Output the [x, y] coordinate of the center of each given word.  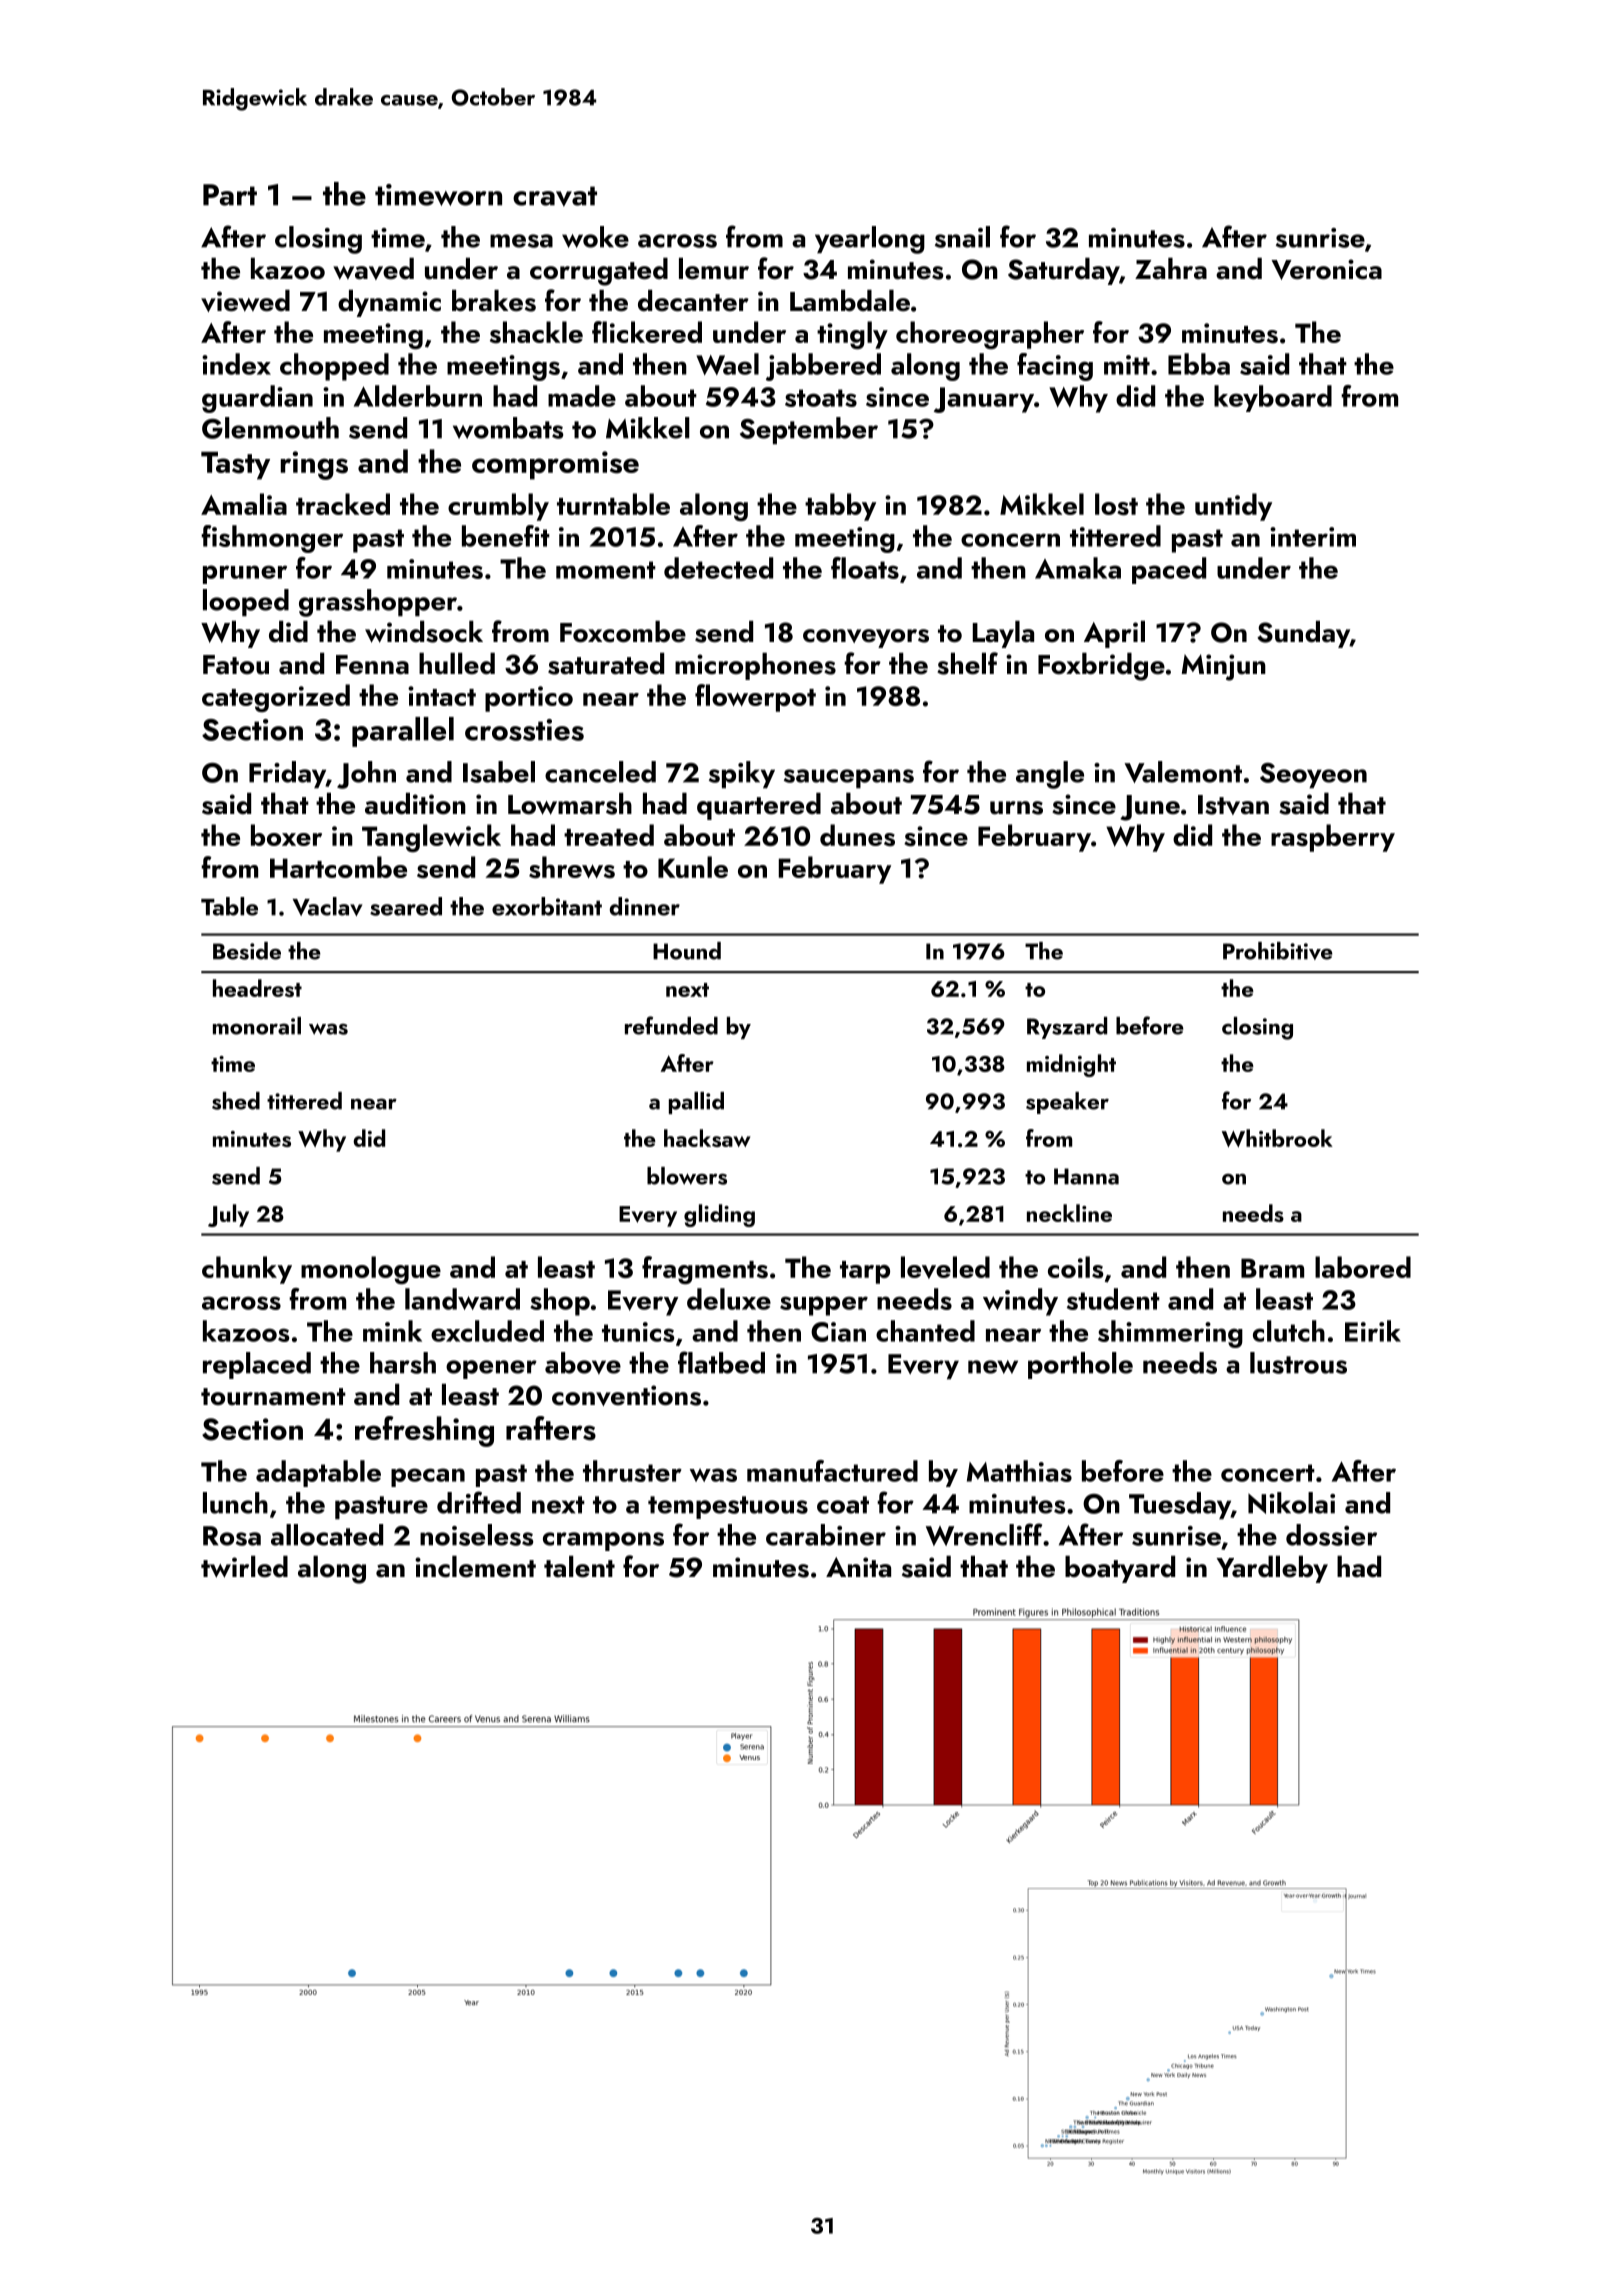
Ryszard [1067, 1028]
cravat [555, 196]
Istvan [1233, 805]
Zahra [1171, 269]
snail [962, 237]
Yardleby [1272, 1569]
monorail [257, 1026]
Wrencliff [984, 1534]
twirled [244, 1567]
